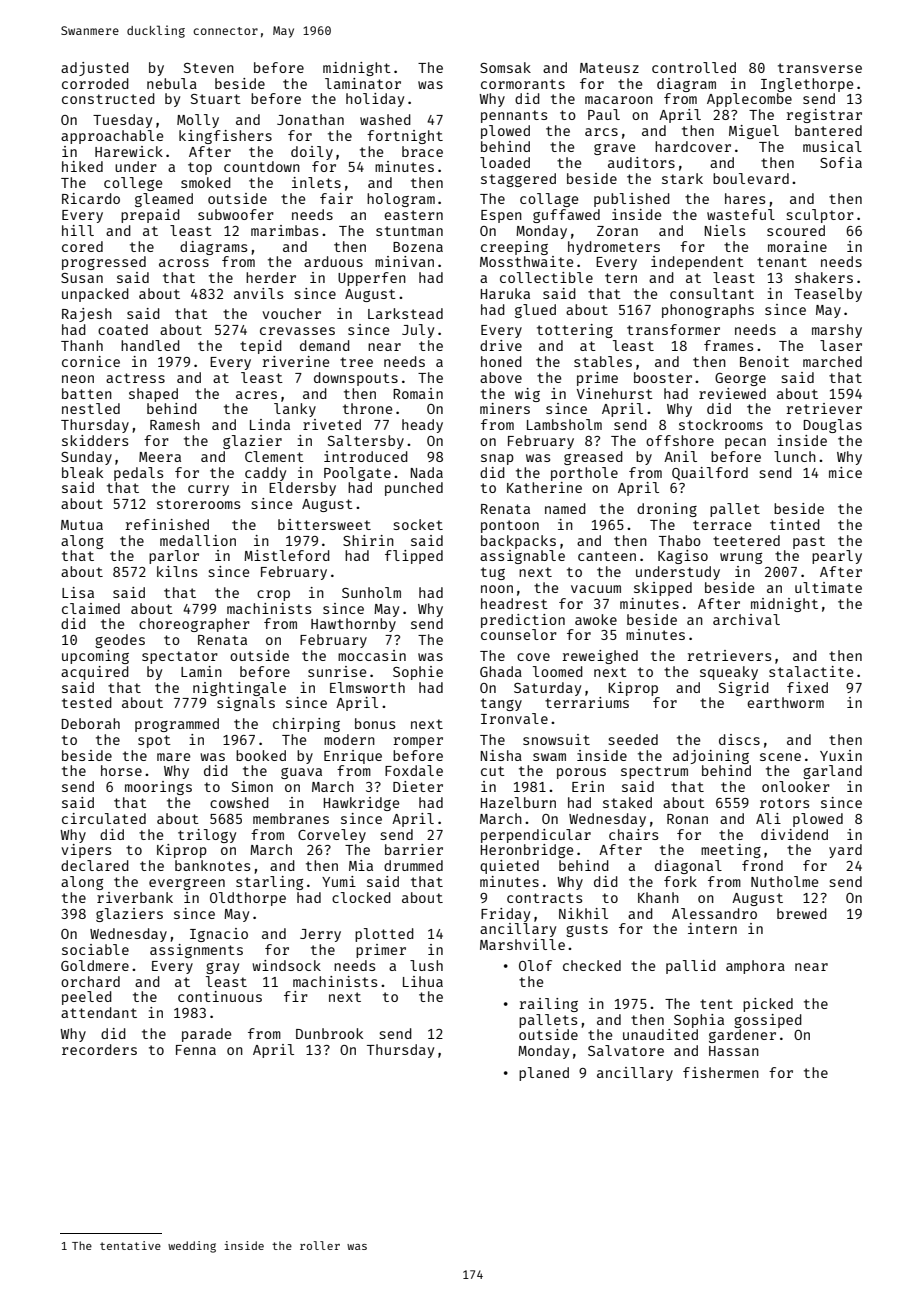 The height and width of the screenshot is (1308, 924). What do you see at coordinates (160, 457) in the screenshot?
I see `Meera` at bounding box center [160, 457].
